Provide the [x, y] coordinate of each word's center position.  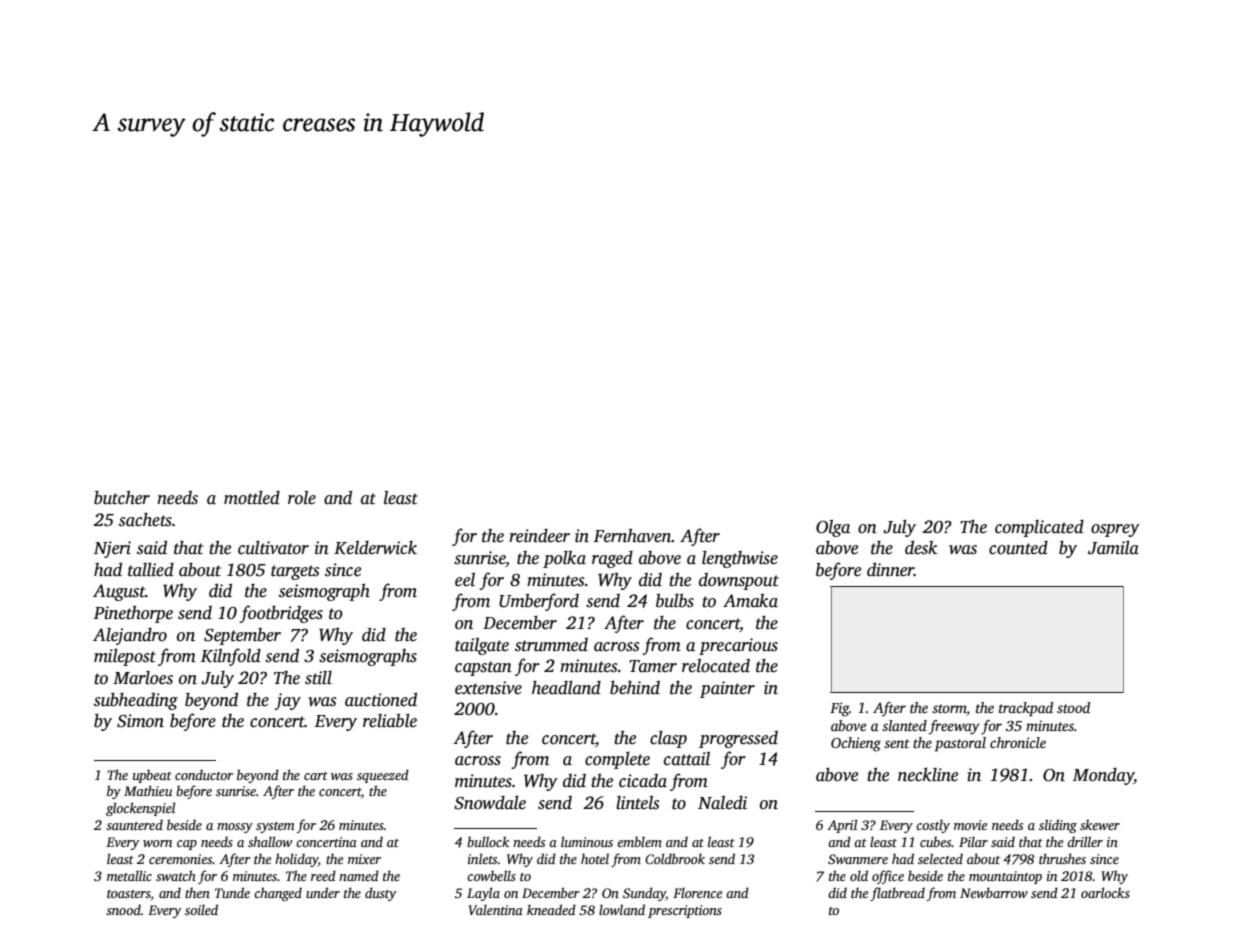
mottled [252, 497]
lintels [637, 803]
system [275, 827]
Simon [140, 721]
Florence [697, 892]
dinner [890, 569]
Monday [1103, 776]
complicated [1039, 528]
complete [617, 760]
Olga [833, 528]
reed [323, 875]
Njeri [112, 549]
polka [564, 559]
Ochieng [856, 744]
